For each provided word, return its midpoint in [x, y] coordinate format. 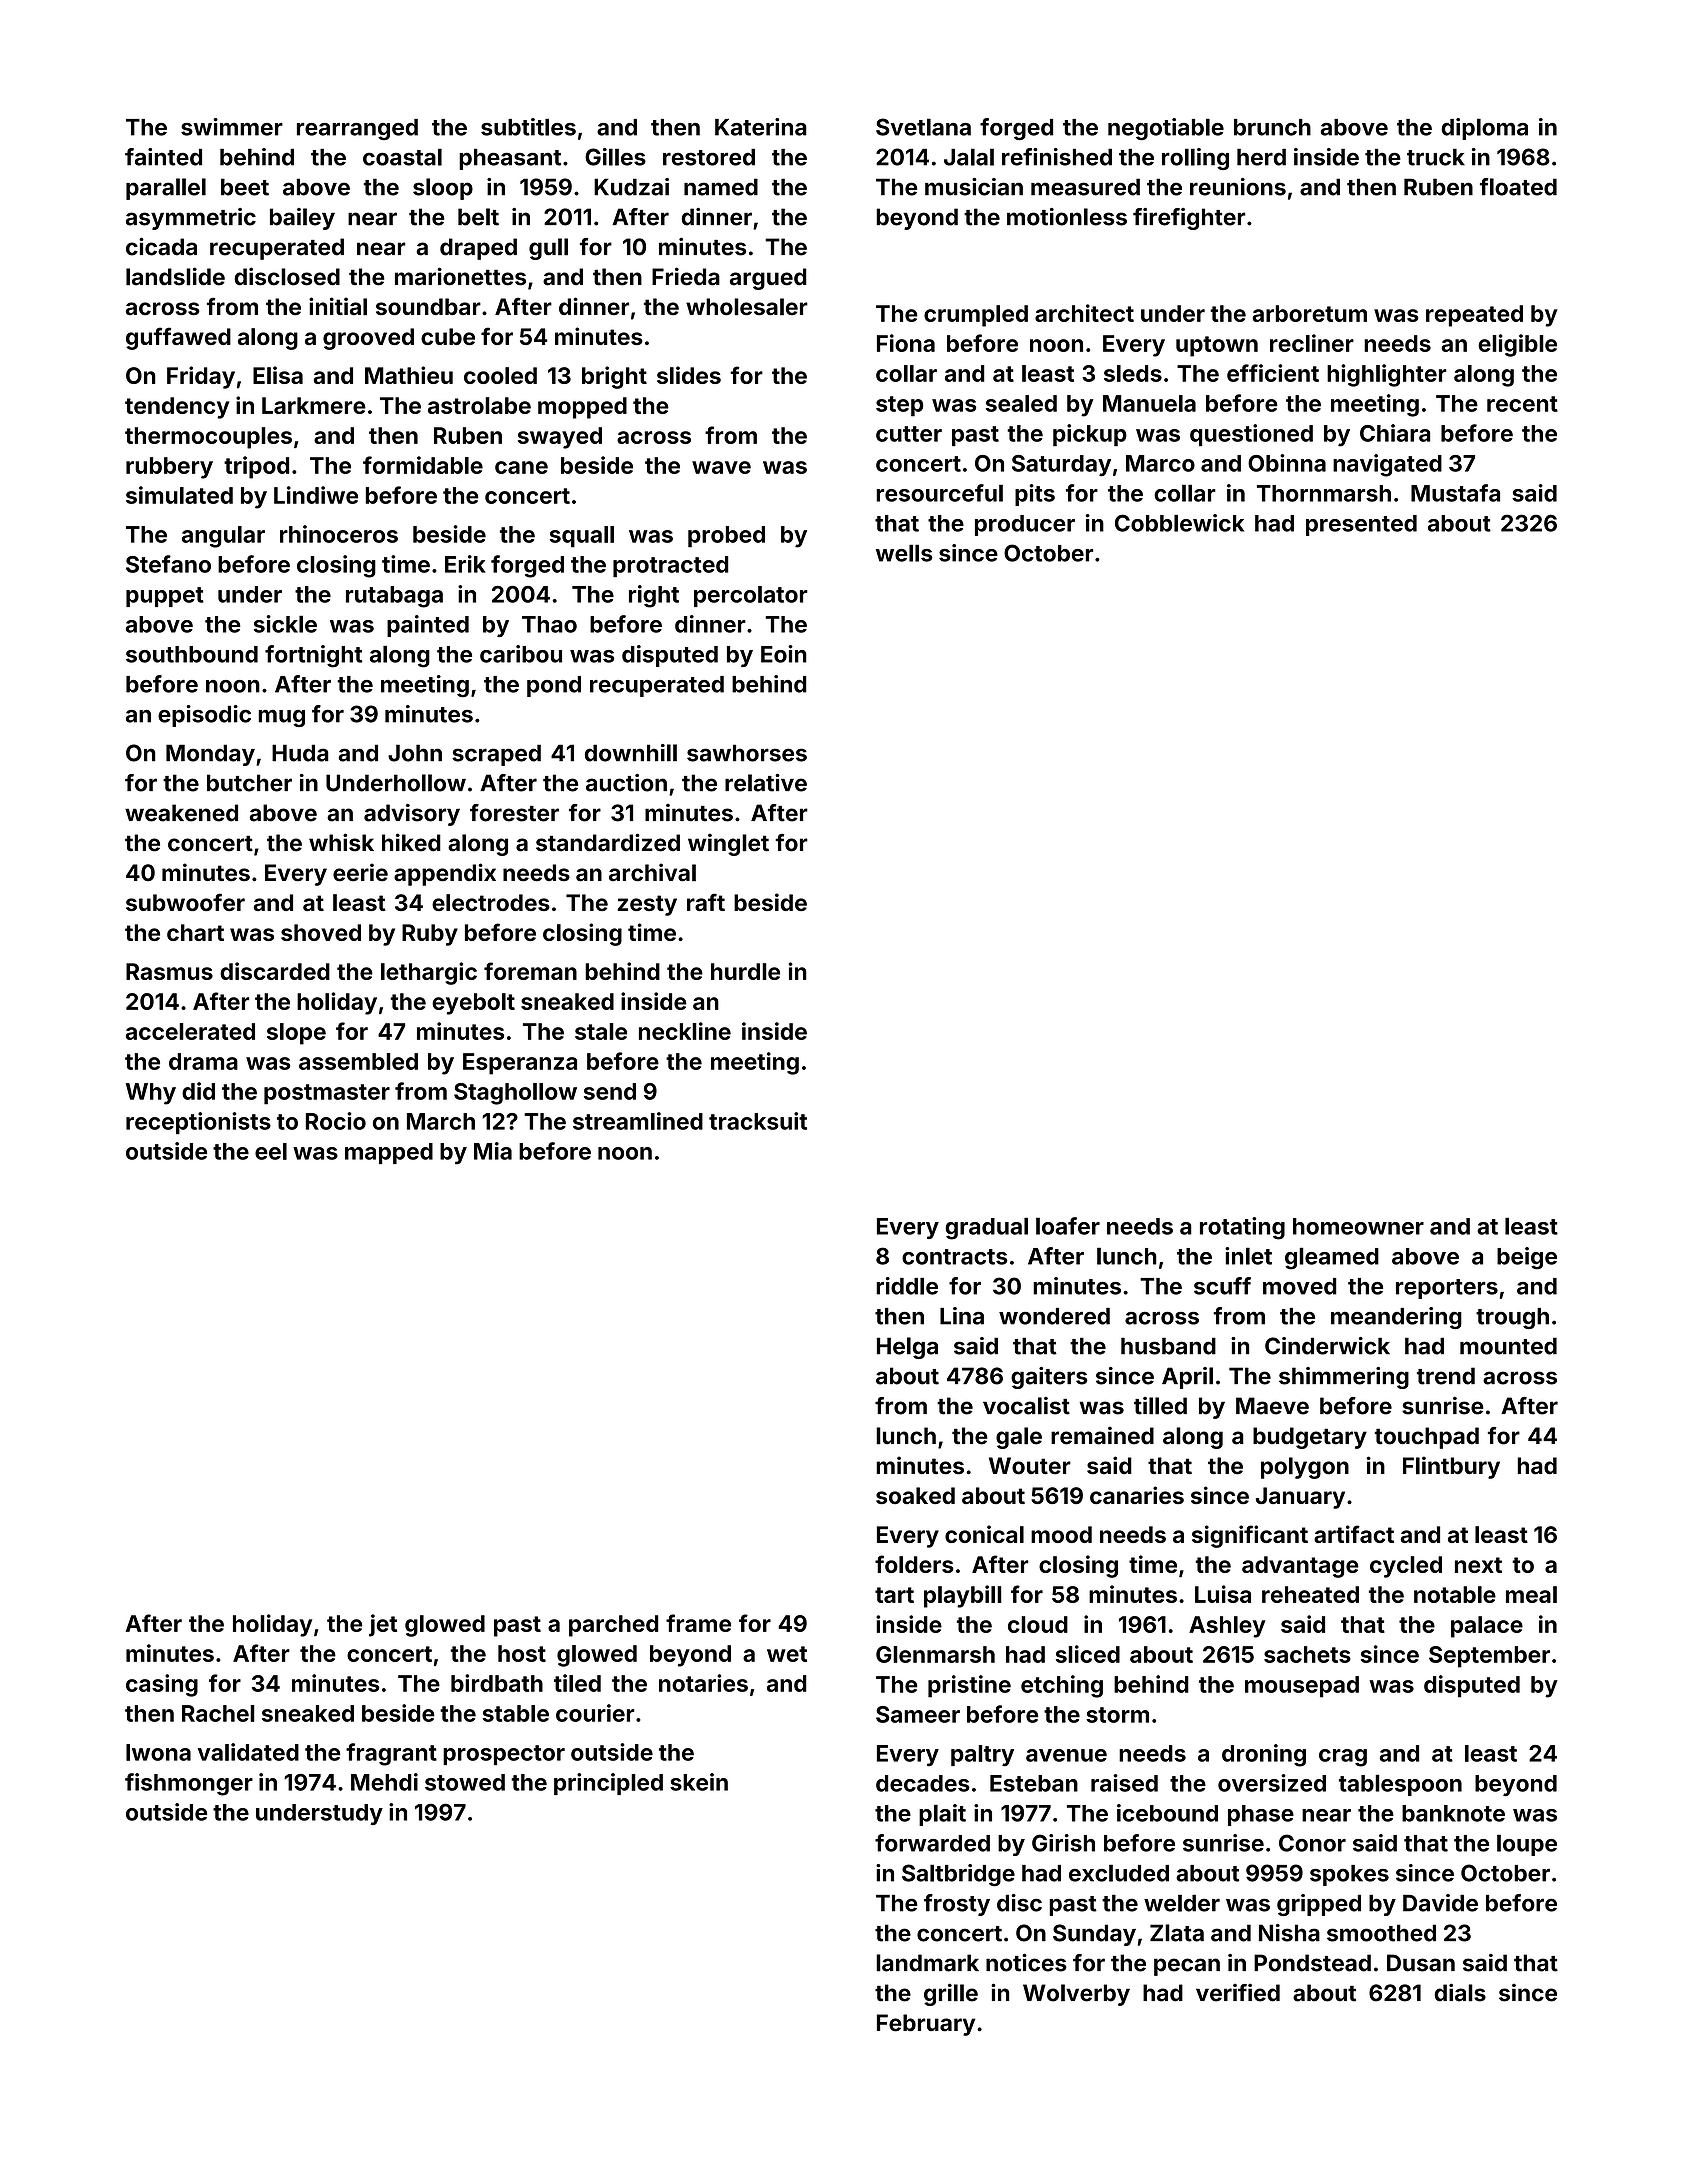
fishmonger [189, 1784]
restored [709, 157]
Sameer [918, 1714]
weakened [181, 813]
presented [1361, 525]
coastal [402, 157]
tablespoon [1400, 1785]
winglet [728, 844]
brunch [1272, 127]
